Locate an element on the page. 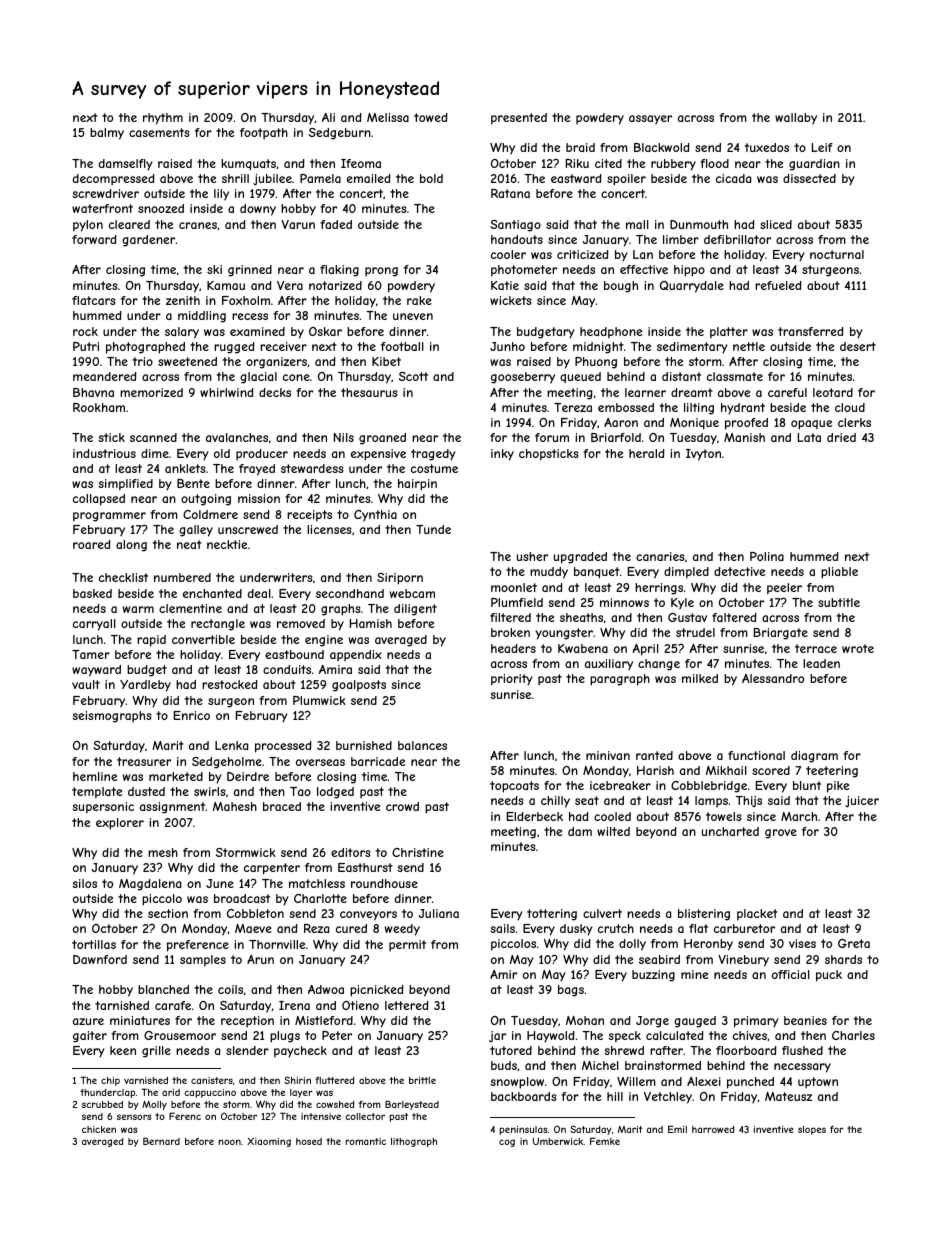 The width and height of the document is (952, 1233). shrill is located at coordinates (235, 178).
